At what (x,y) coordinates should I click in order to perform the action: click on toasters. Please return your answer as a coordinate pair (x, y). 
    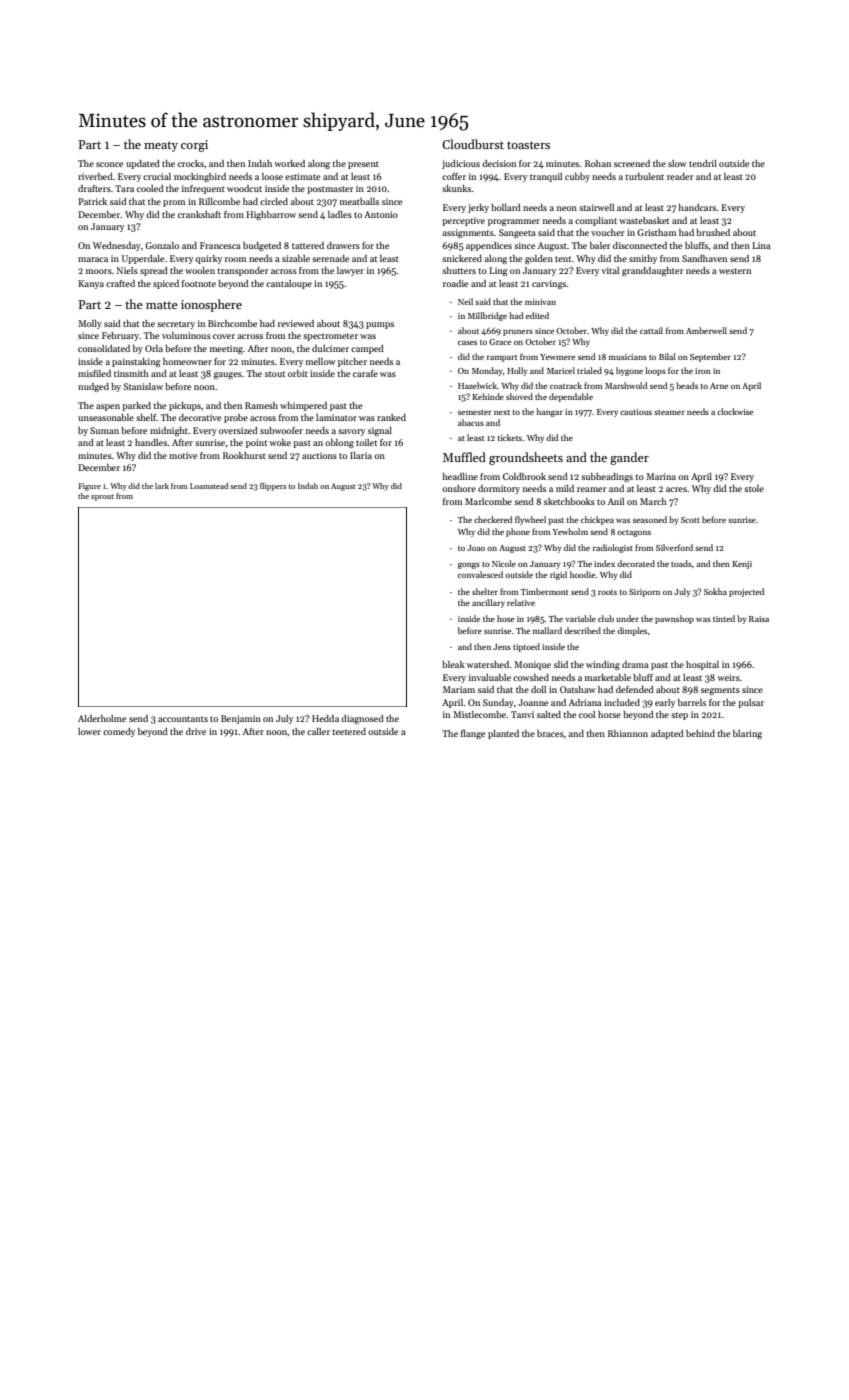
    Looking at the image, I should click on (528, 145).
